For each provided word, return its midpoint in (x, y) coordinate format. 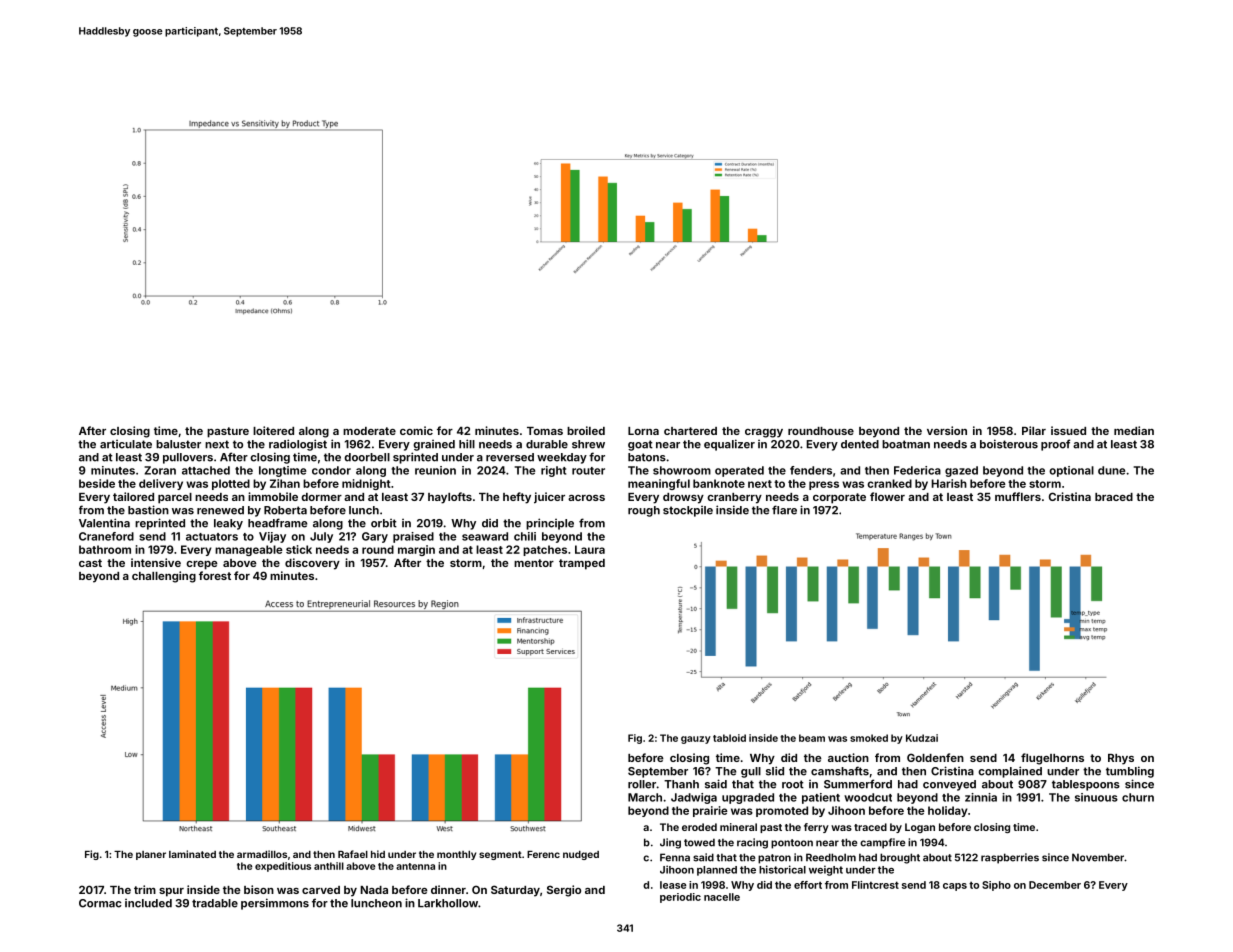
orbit (384, 523)
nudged (581, 855)
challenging (164, 577)
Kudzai (922, 738)
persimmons (275, 904)
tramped (582, 564)
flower (887, 496)
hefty (517, 498)
